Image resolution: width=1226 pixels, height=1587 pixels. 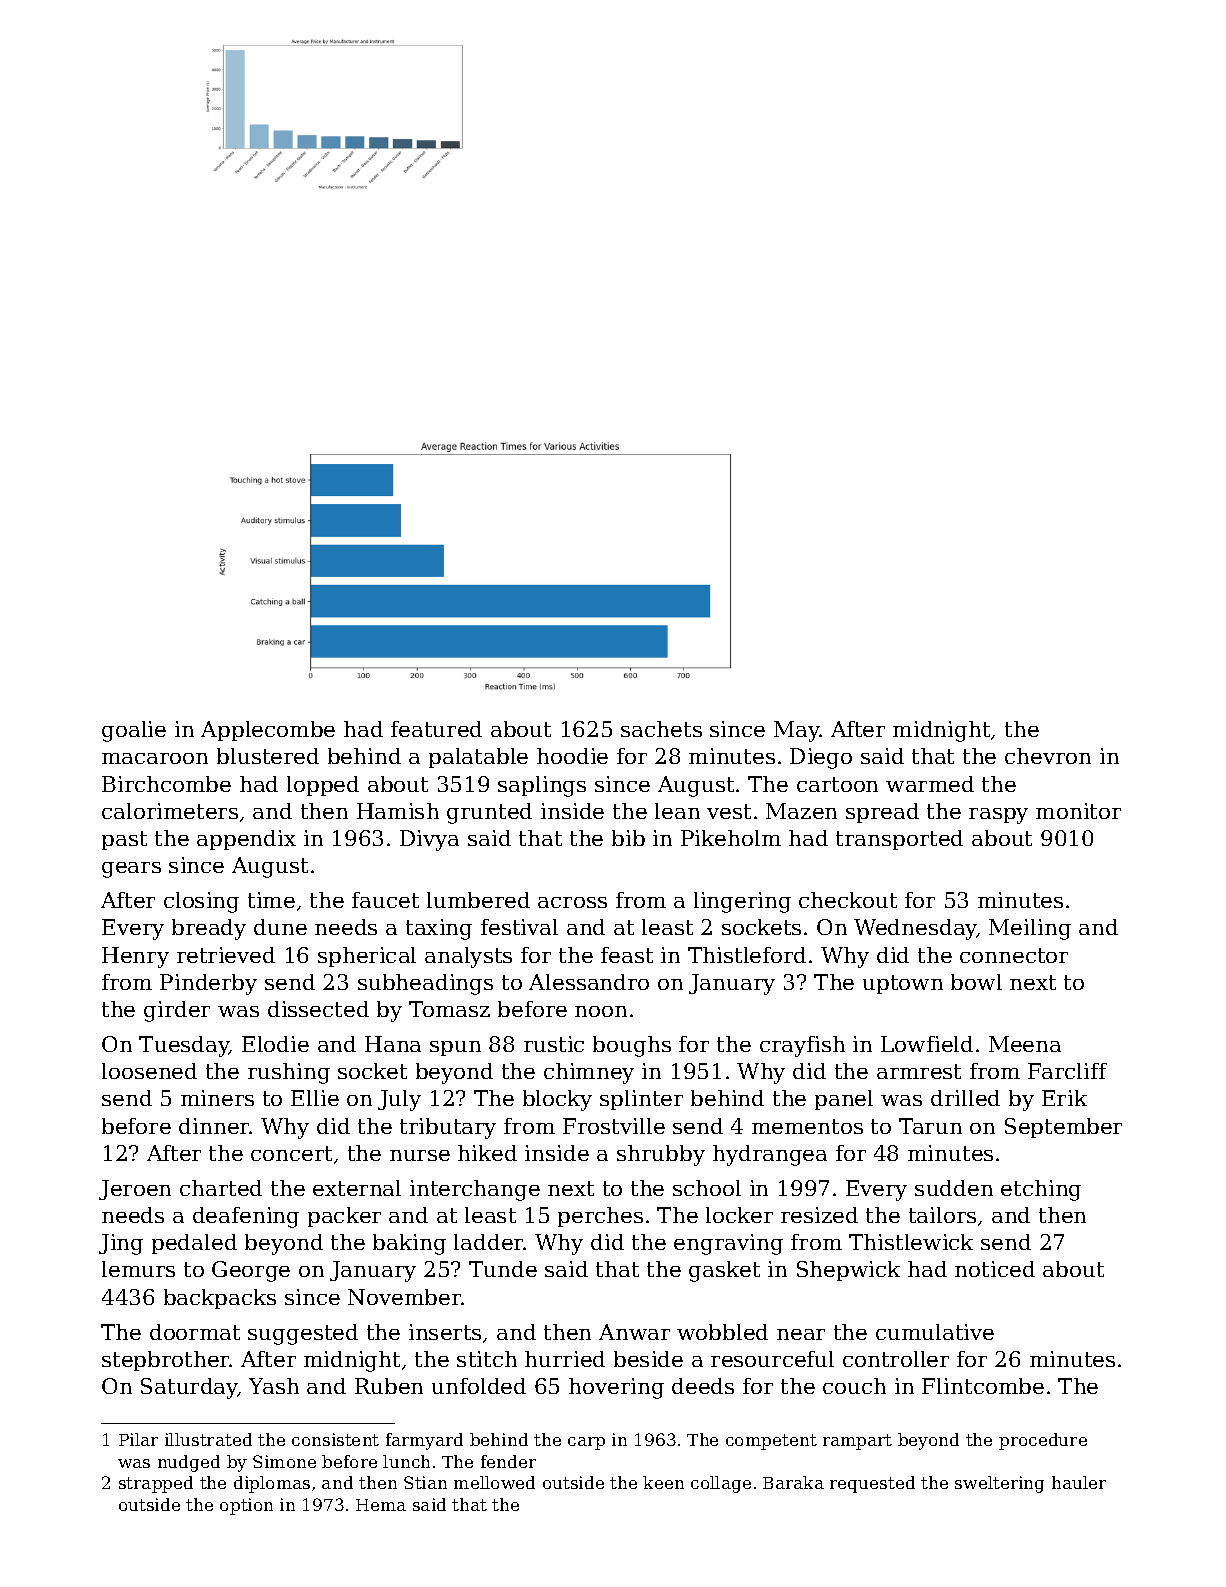 What do you see at coordinates (156, 1484) in the screenshot?
I see `strapped` at bounding box center [156, 1484].
